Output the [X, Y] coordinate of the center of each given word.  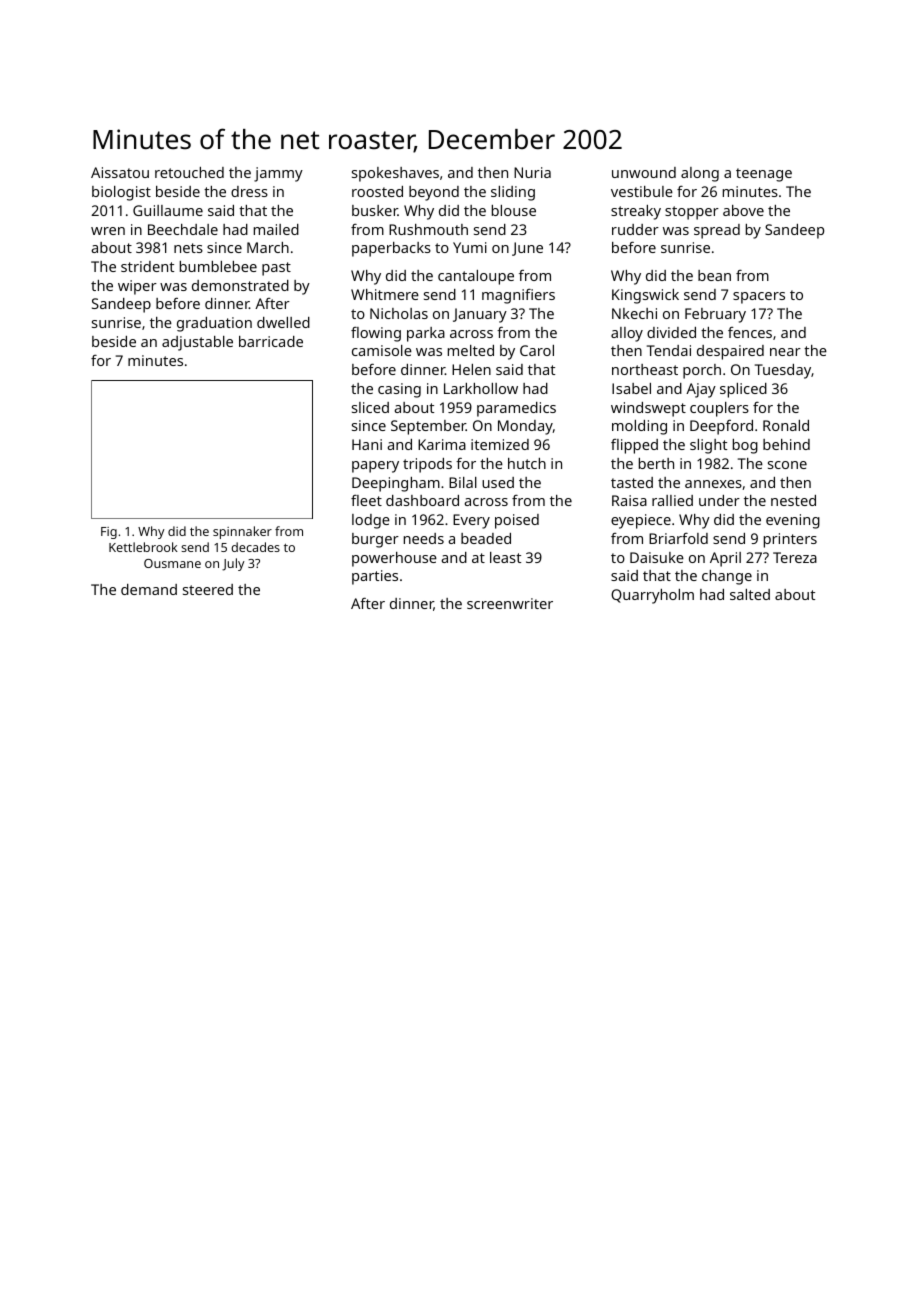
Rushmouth [428, 229]
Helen [471, 369]
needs [424, 538]
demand [149, 589]
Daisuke [657, 557]
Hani [367, 444]
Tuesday [783, 371]
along [700, 174]
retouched [189, 172]
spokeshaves [395, 174]
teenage [764, 175]
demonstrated [240, 285]
